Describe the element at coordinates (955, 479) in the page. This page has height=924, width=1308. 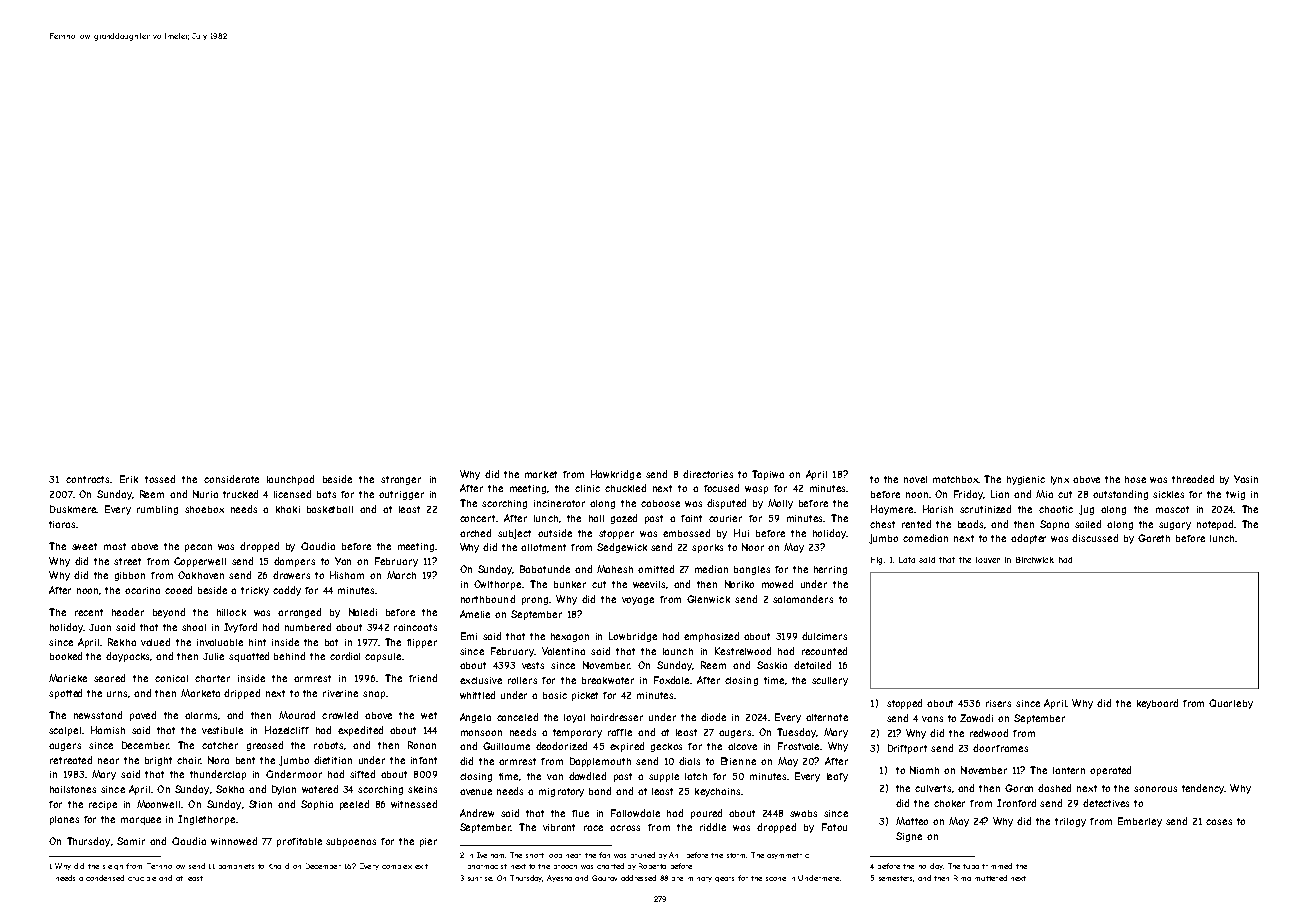
I see `matchbox` at that location.
